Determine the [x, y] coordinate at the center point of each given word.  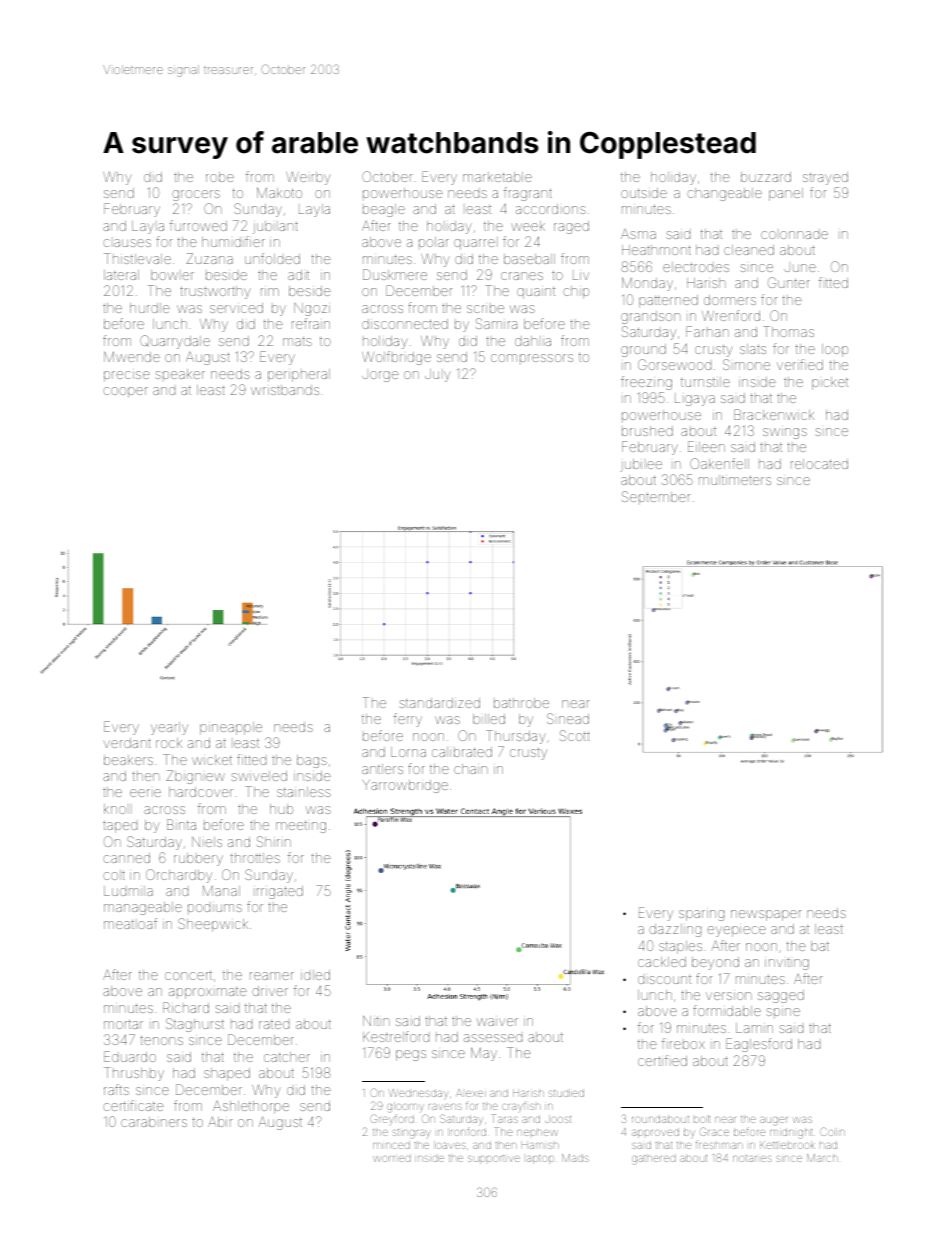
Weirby [308, 178]
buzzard [766, 177]
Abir [220, 1121]
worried [392, 1158]
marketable [497, 177]
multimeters [735, 480]
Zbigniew [195, 777]
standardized [439, 703]
